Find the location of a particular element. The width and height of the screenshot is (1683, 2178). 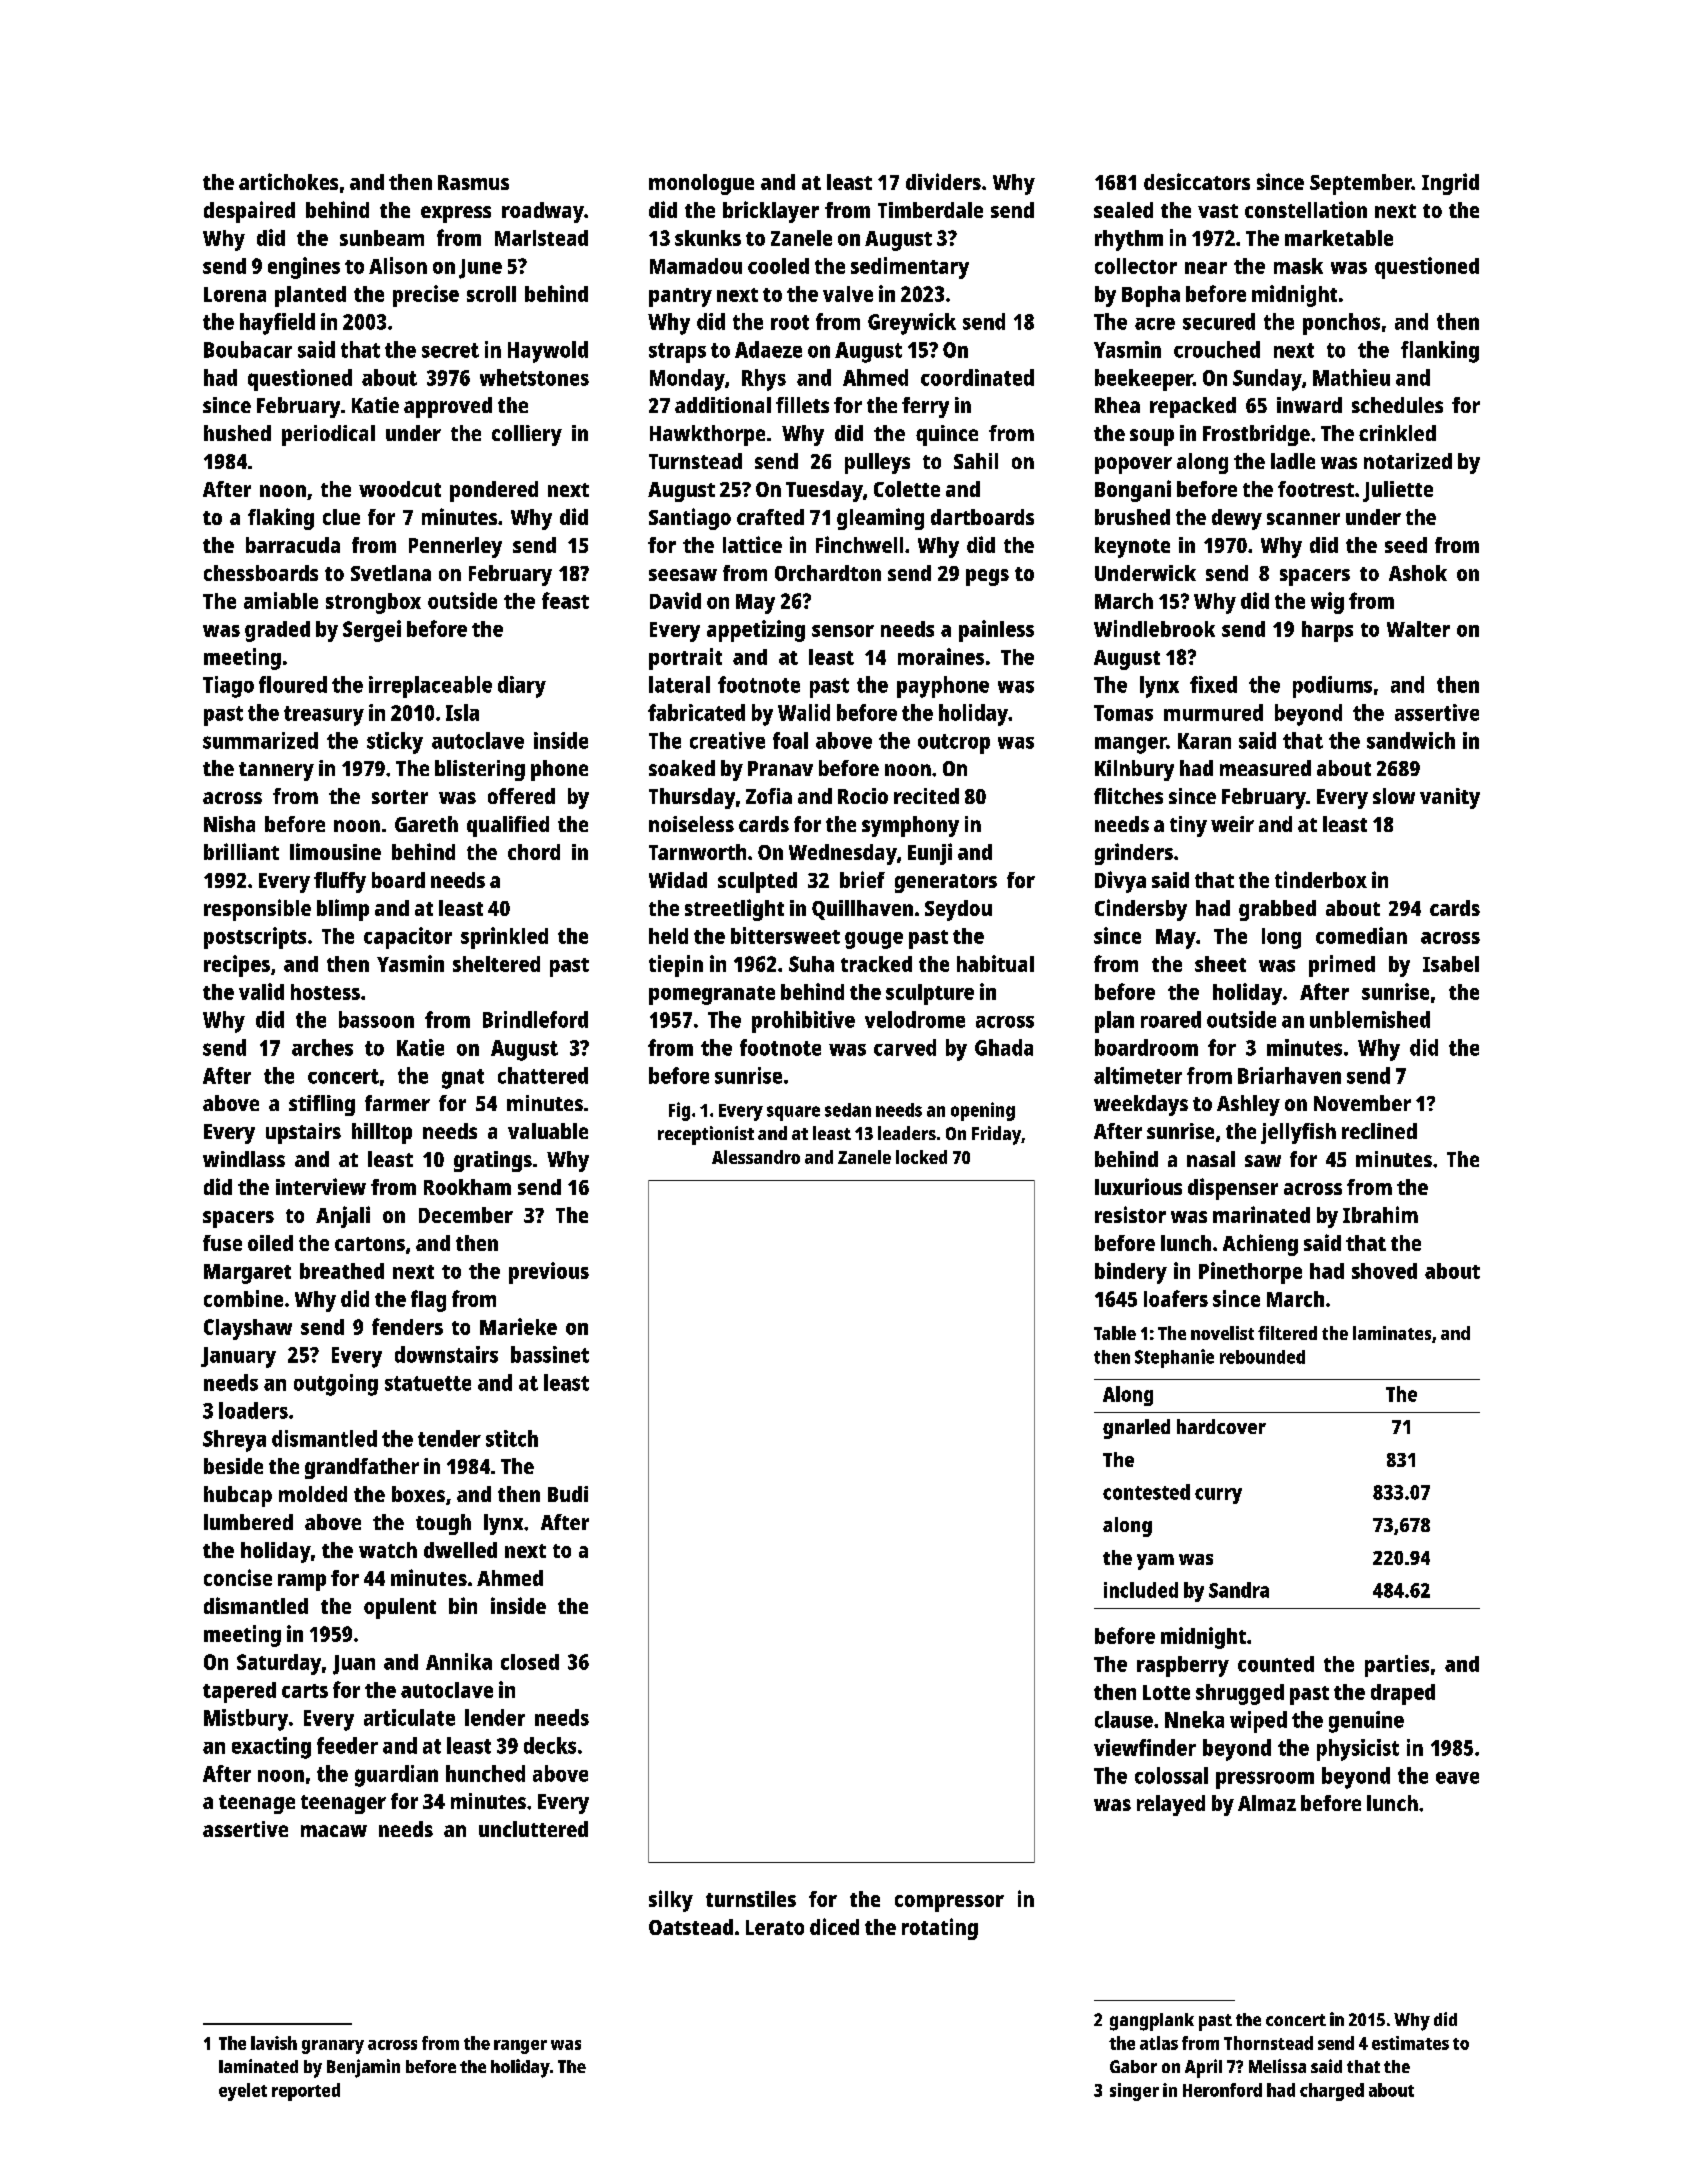

Rasmus is located at coordinates (473, 182).
